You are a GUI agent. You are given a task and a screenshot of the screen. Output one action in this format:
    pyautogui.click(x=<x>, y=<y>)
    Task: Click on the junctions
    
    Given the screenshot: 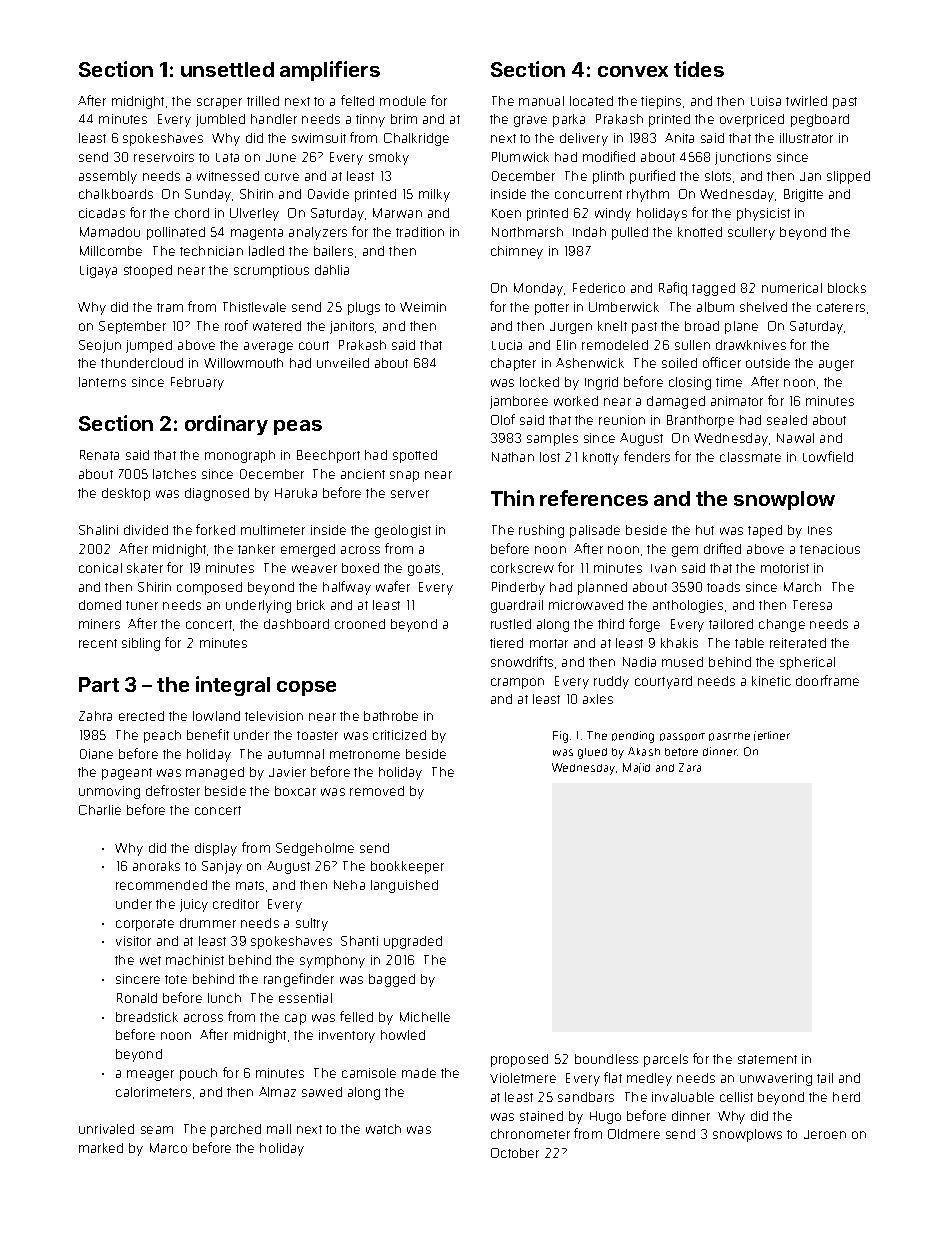 What is the action you would take?
    pyautogui.click(x=743, y=158)
